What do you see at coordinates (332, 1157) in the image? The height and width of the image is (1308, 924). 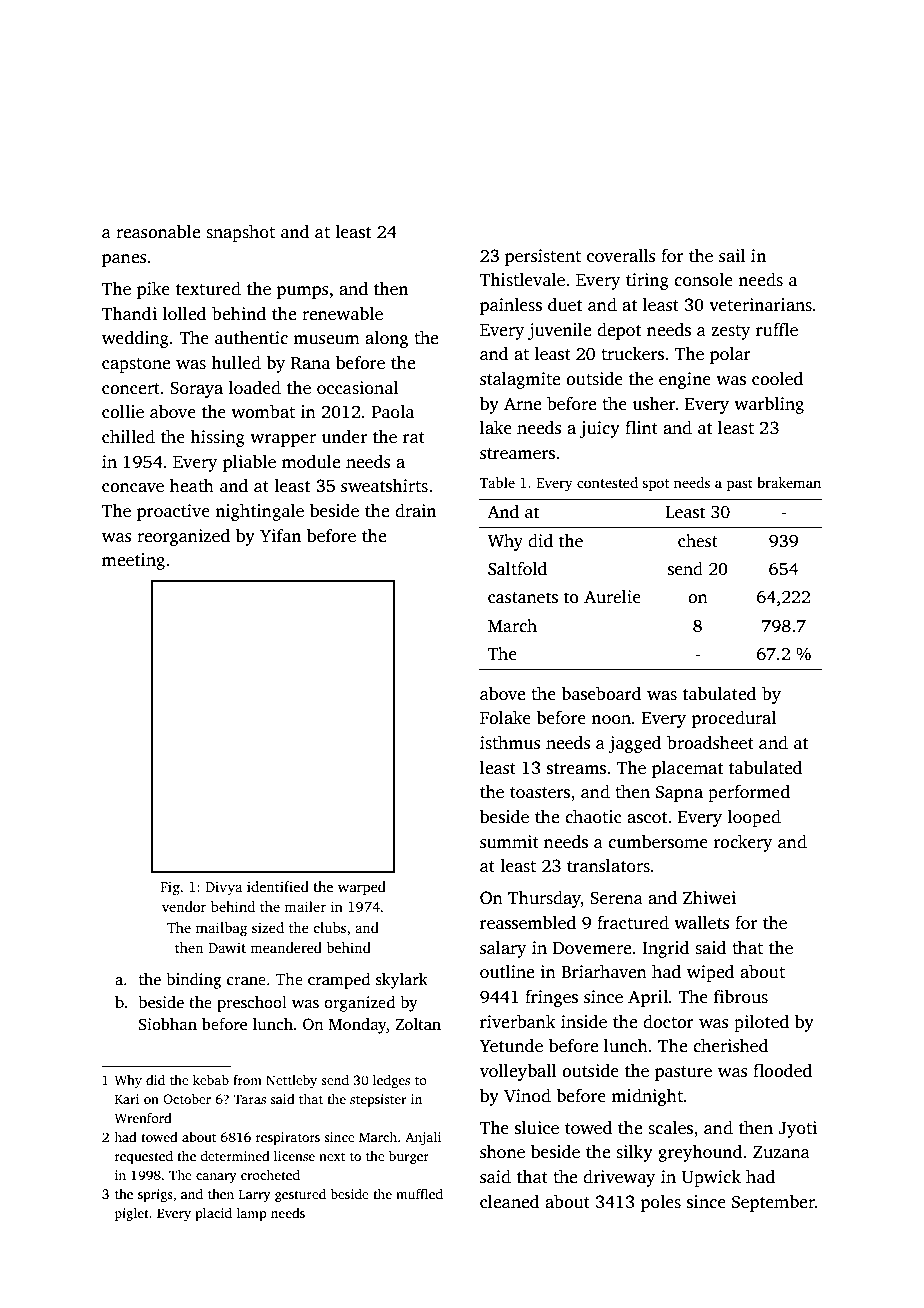 I see `next` at bounding box center [332, 1157].
